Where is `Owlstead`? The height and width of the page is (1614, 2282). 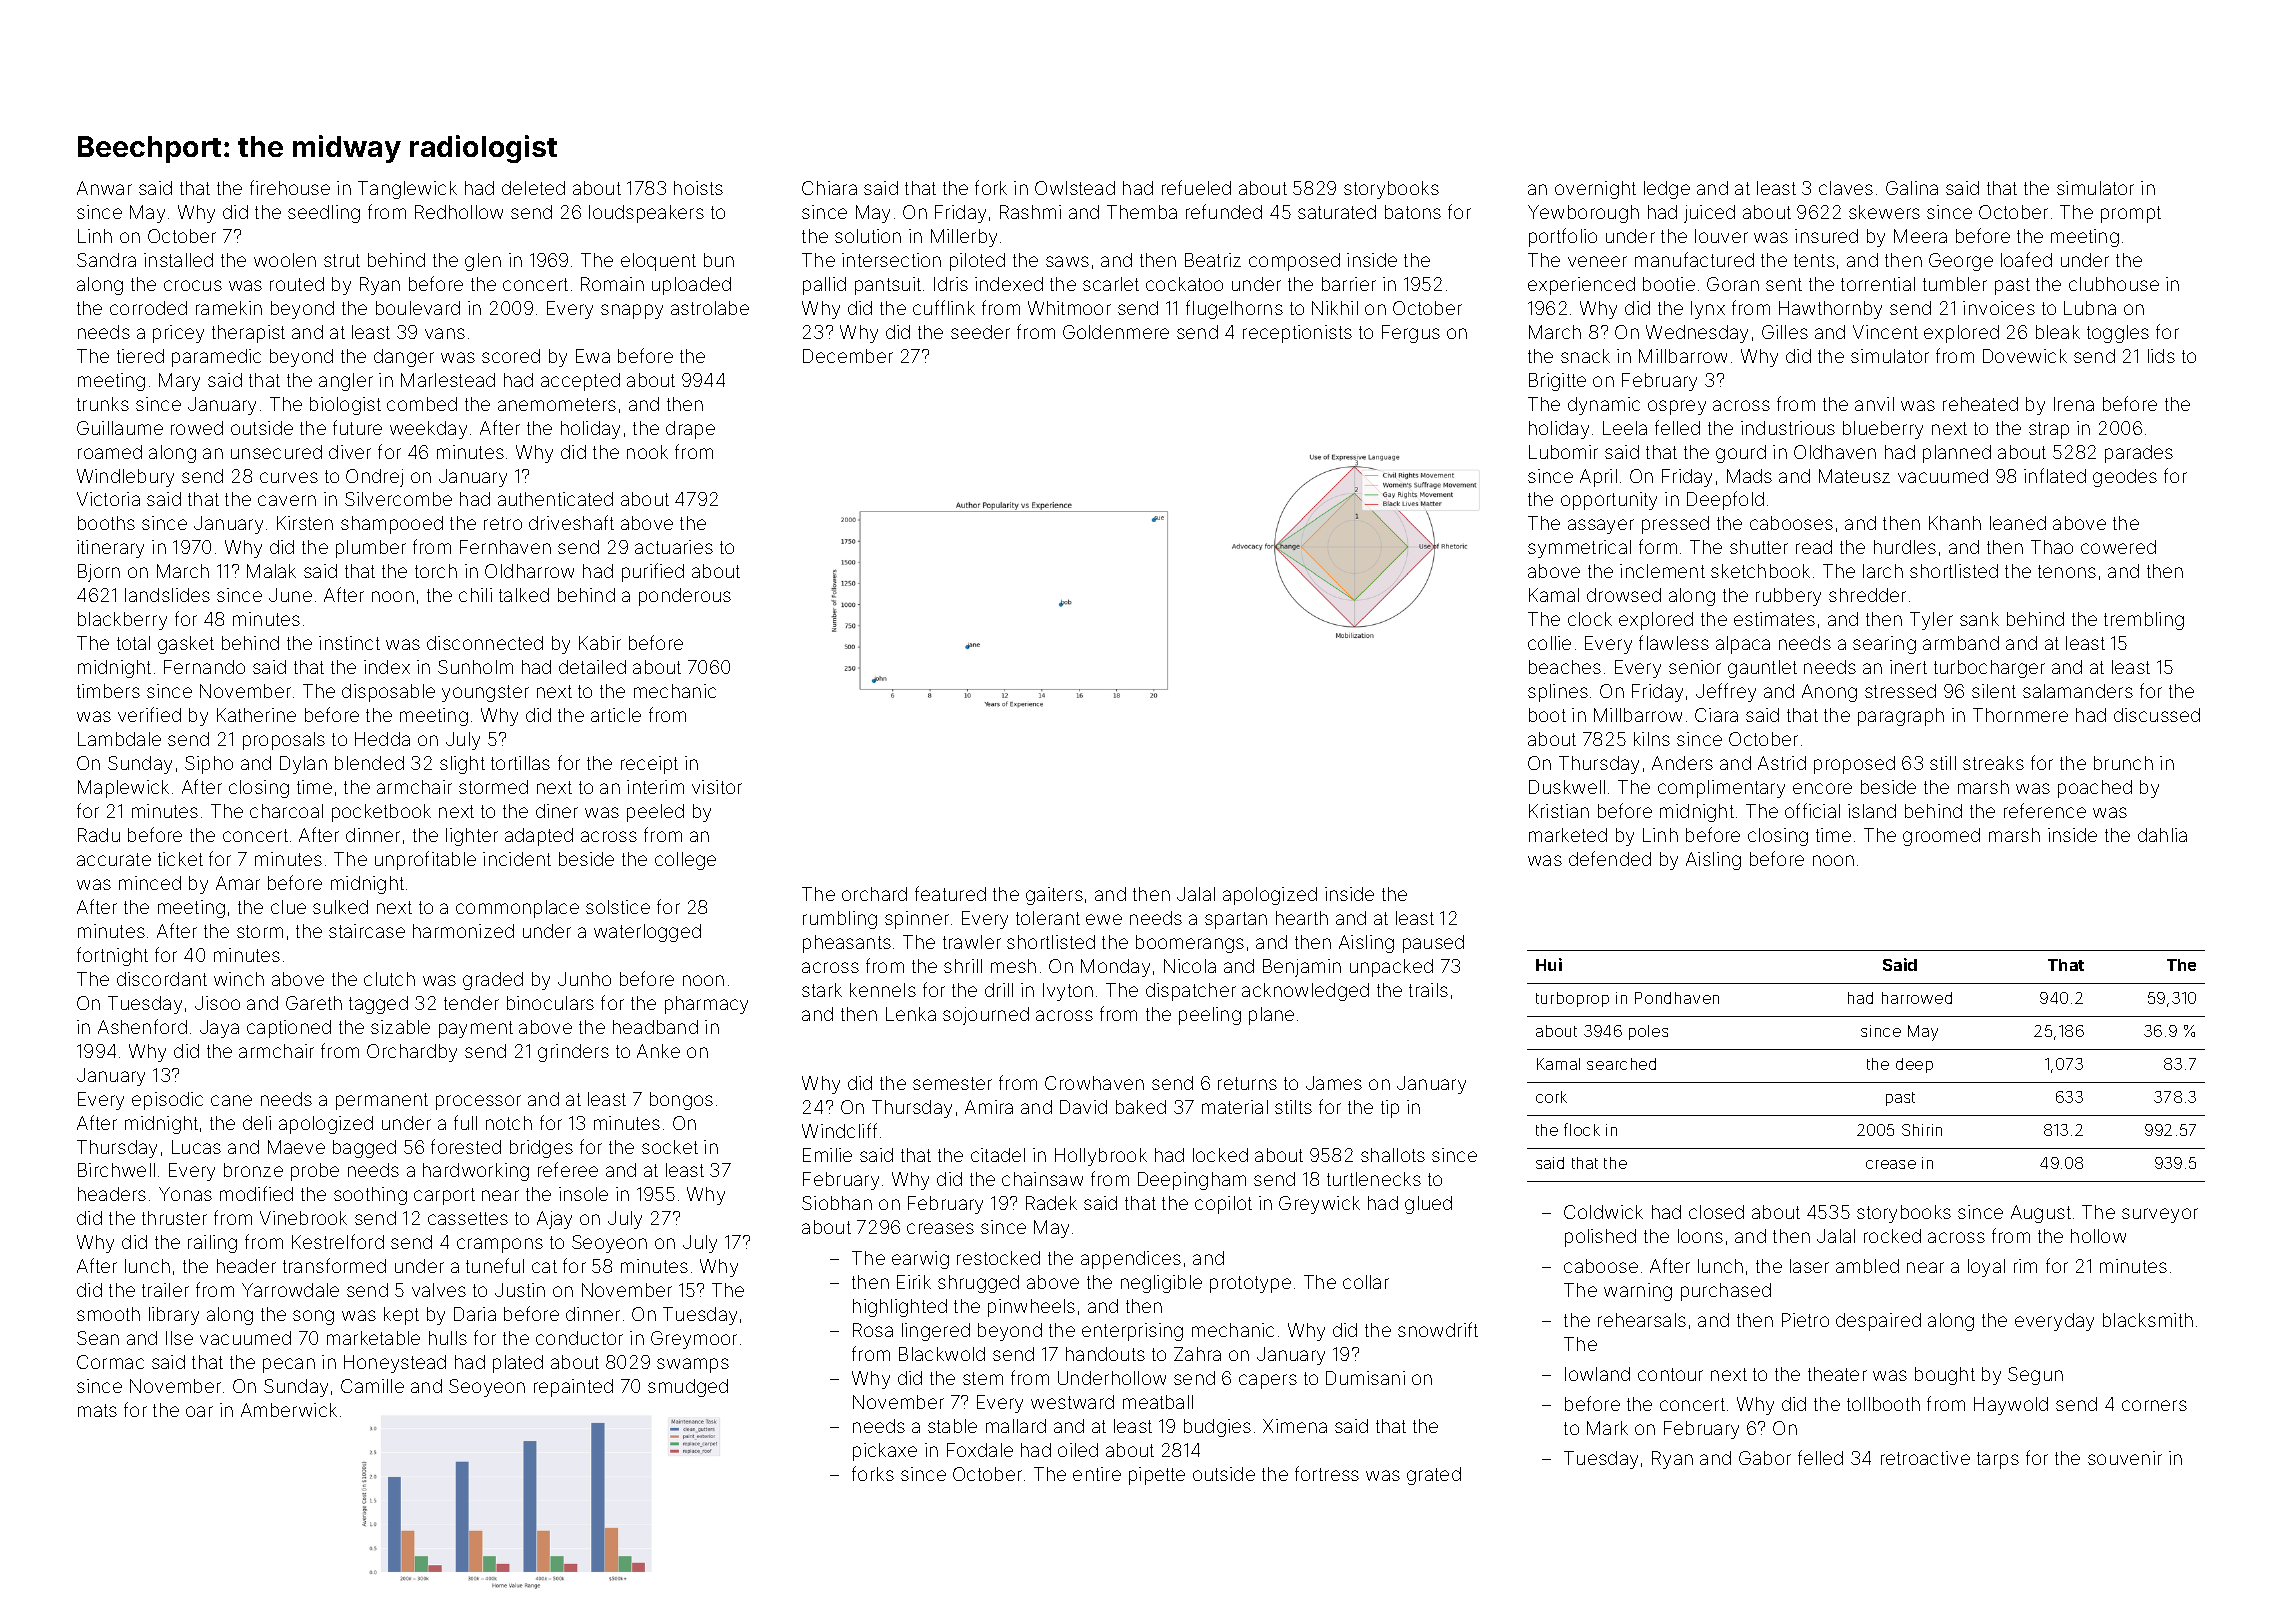
Owlstead is located at coordinates (1075, 188).
